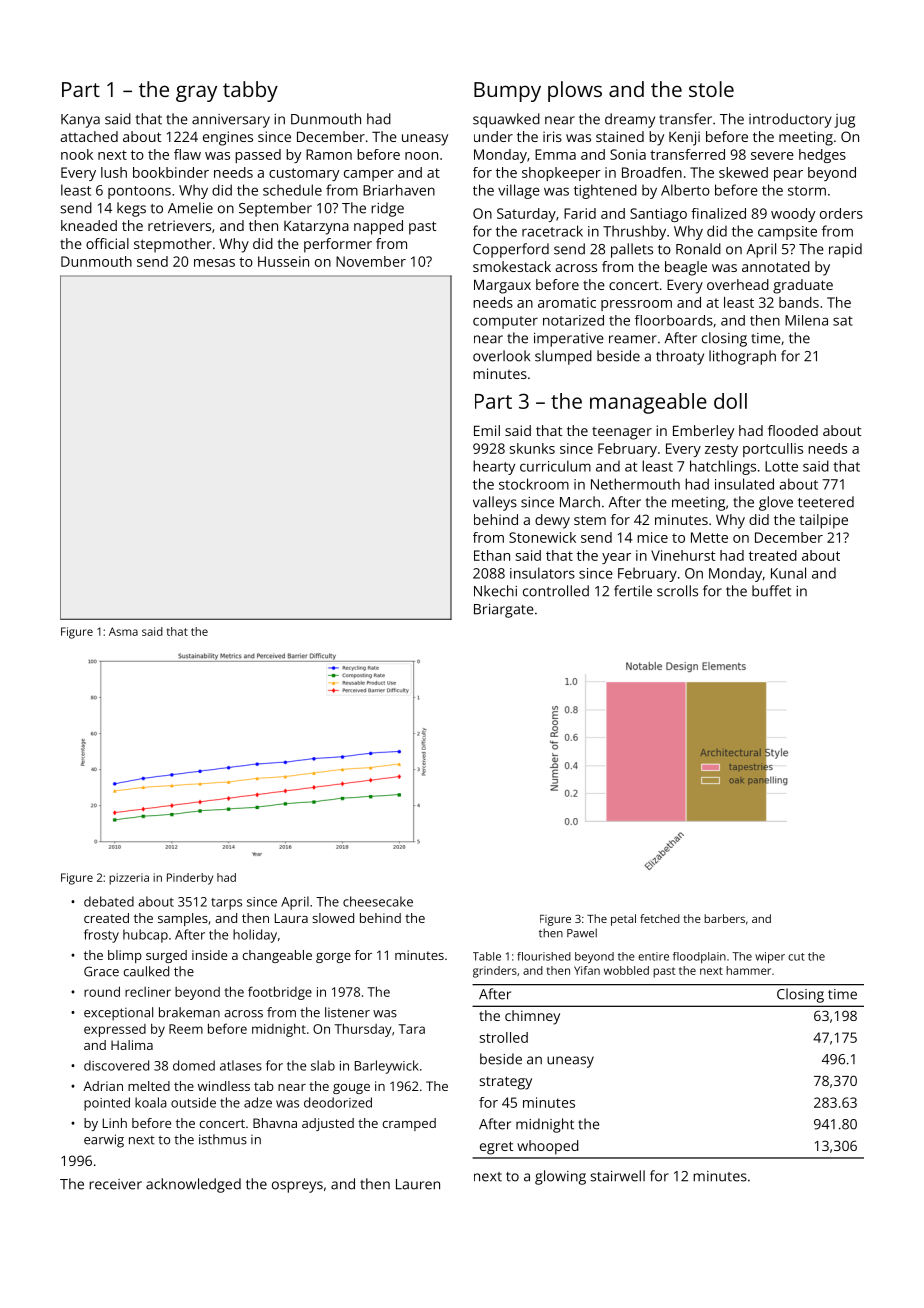  What do you see at coordinates (123, 631) in the page?
I see `Asma` at bounding box center [123, 631].
